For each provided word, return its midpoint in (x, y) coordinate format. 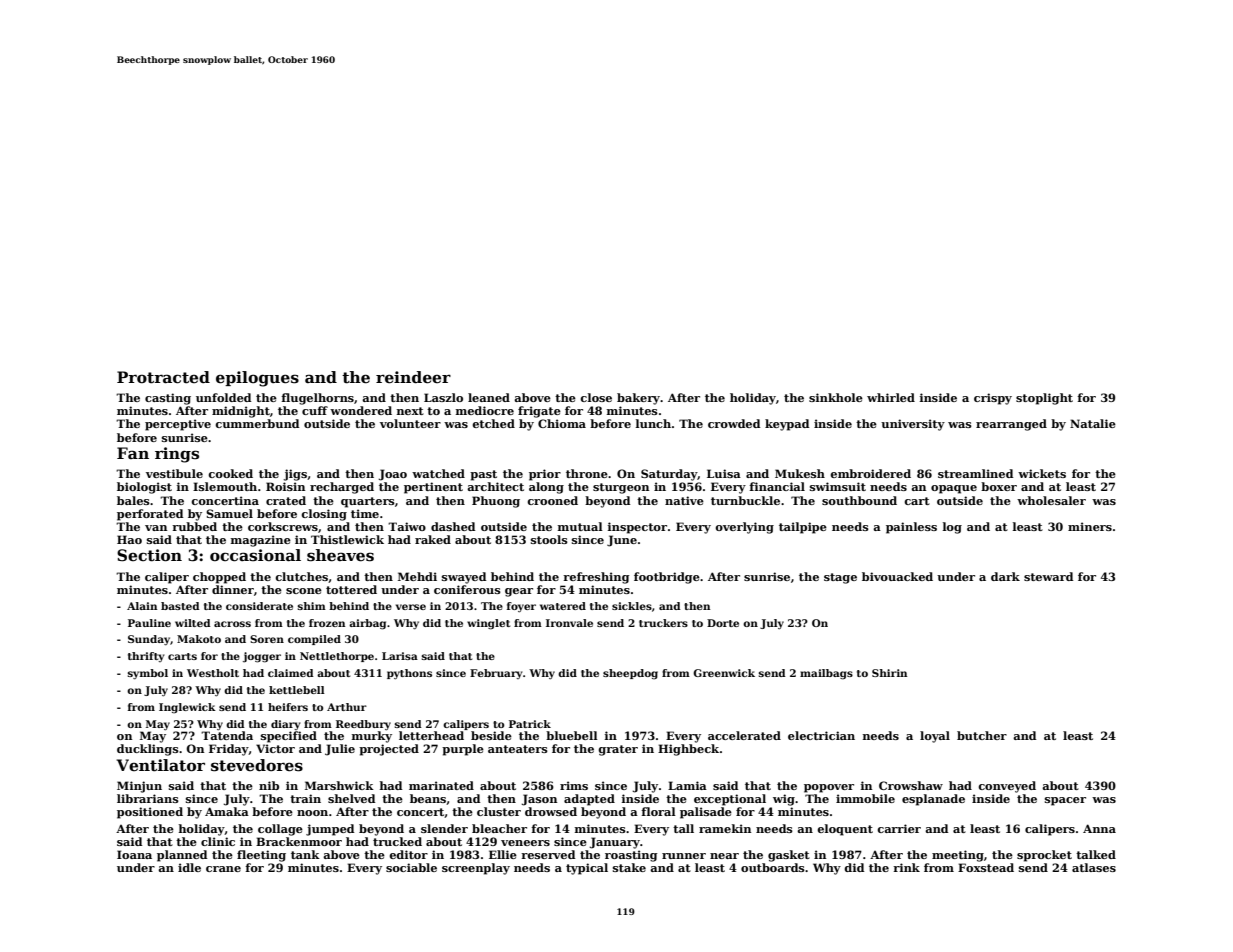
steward (1048, 576)
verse (411, 607)
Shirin (889, 673)
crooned (552, 500)
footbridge (667, 578)
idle (189, 867)
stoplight (1044, 399)
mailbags (826, 674)
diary (286, 725)
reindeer (413, 377)
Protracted (163, 377)
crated (286, 500)
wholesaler (1051, 500)
